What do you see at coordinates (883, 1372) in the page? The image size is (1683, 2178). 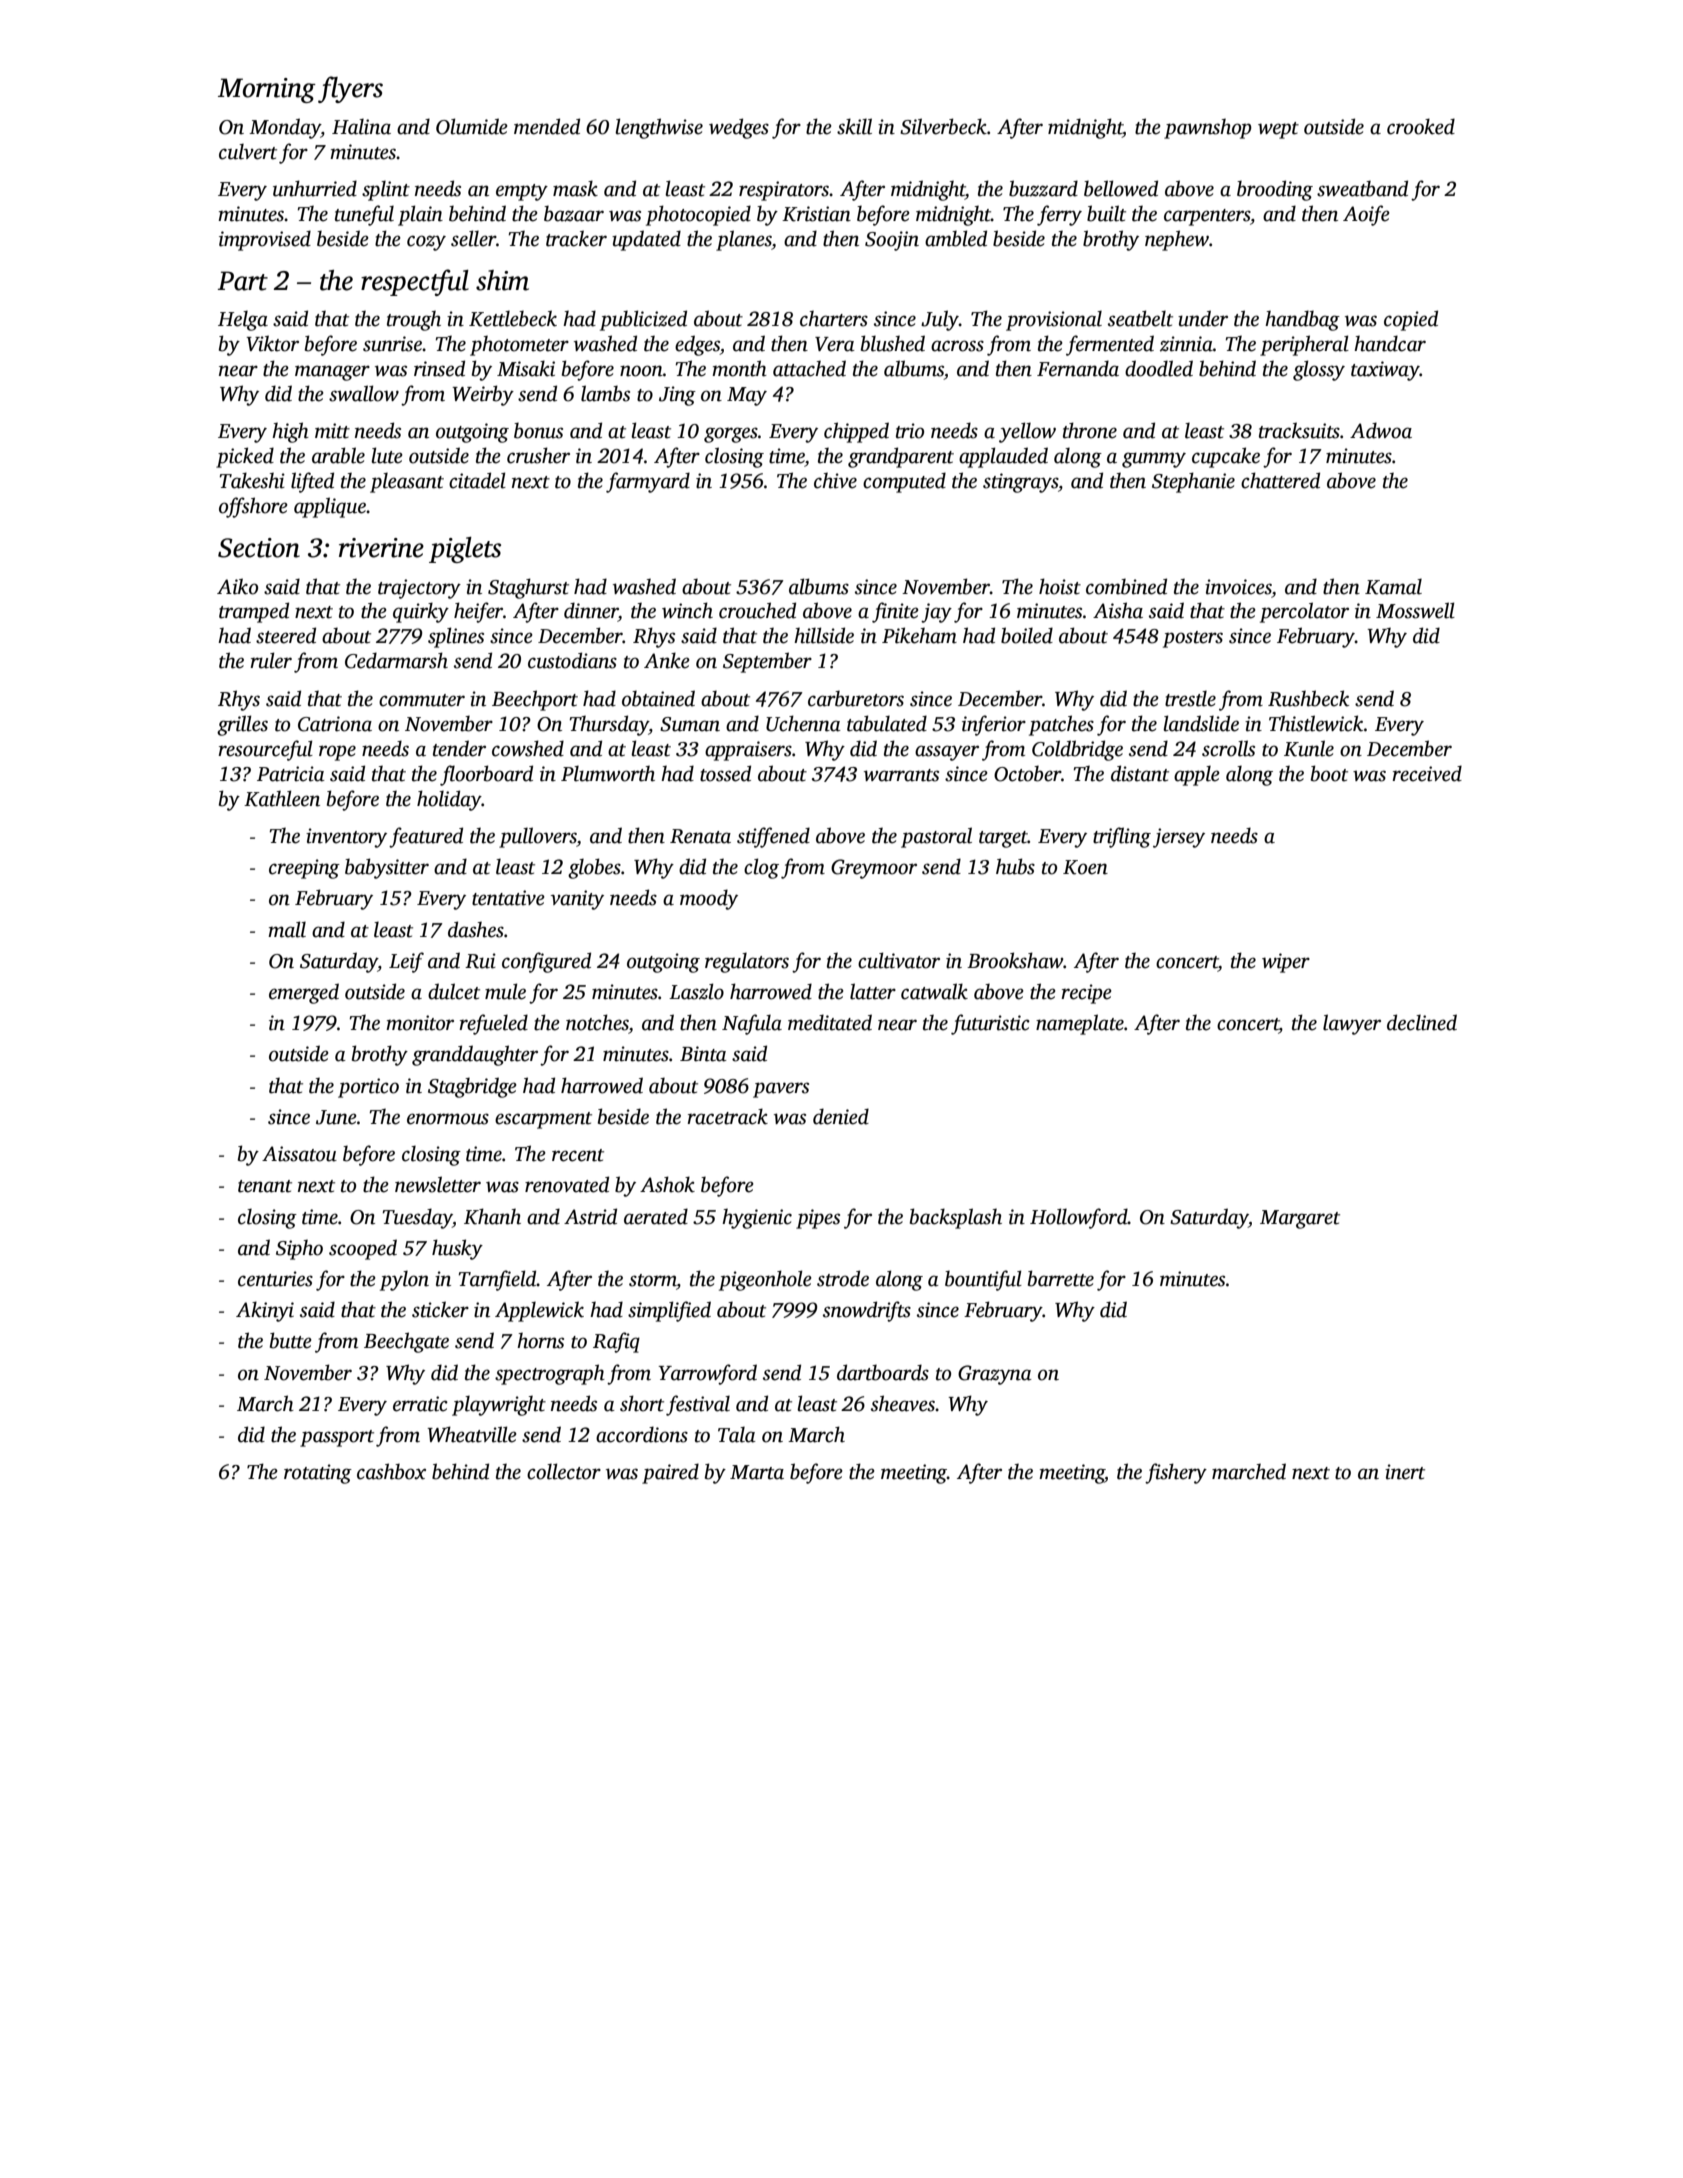 I see `dartboards` at bounding box center [883, 1372].
